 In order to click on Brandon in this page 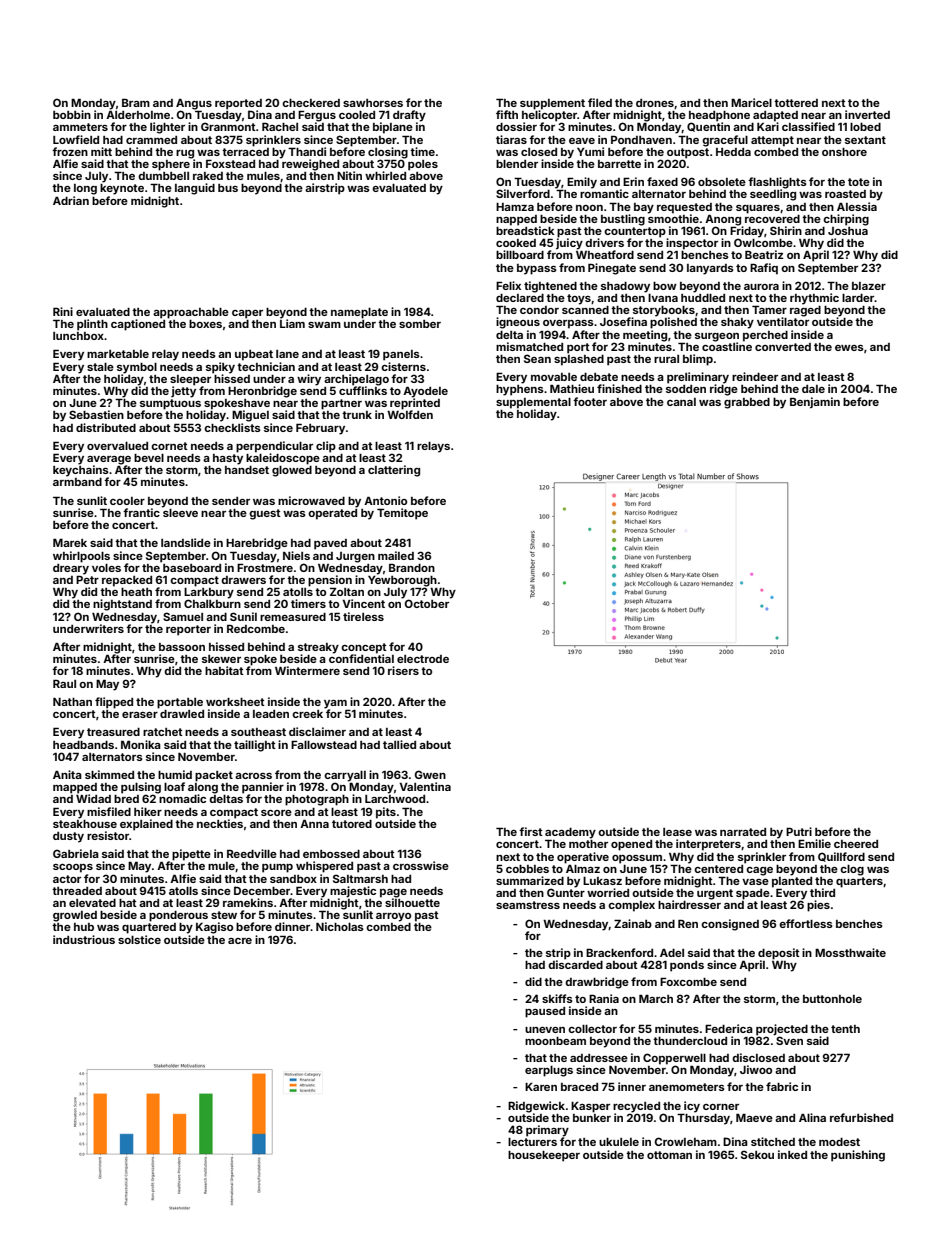, I will do `click(412, 567)`.
